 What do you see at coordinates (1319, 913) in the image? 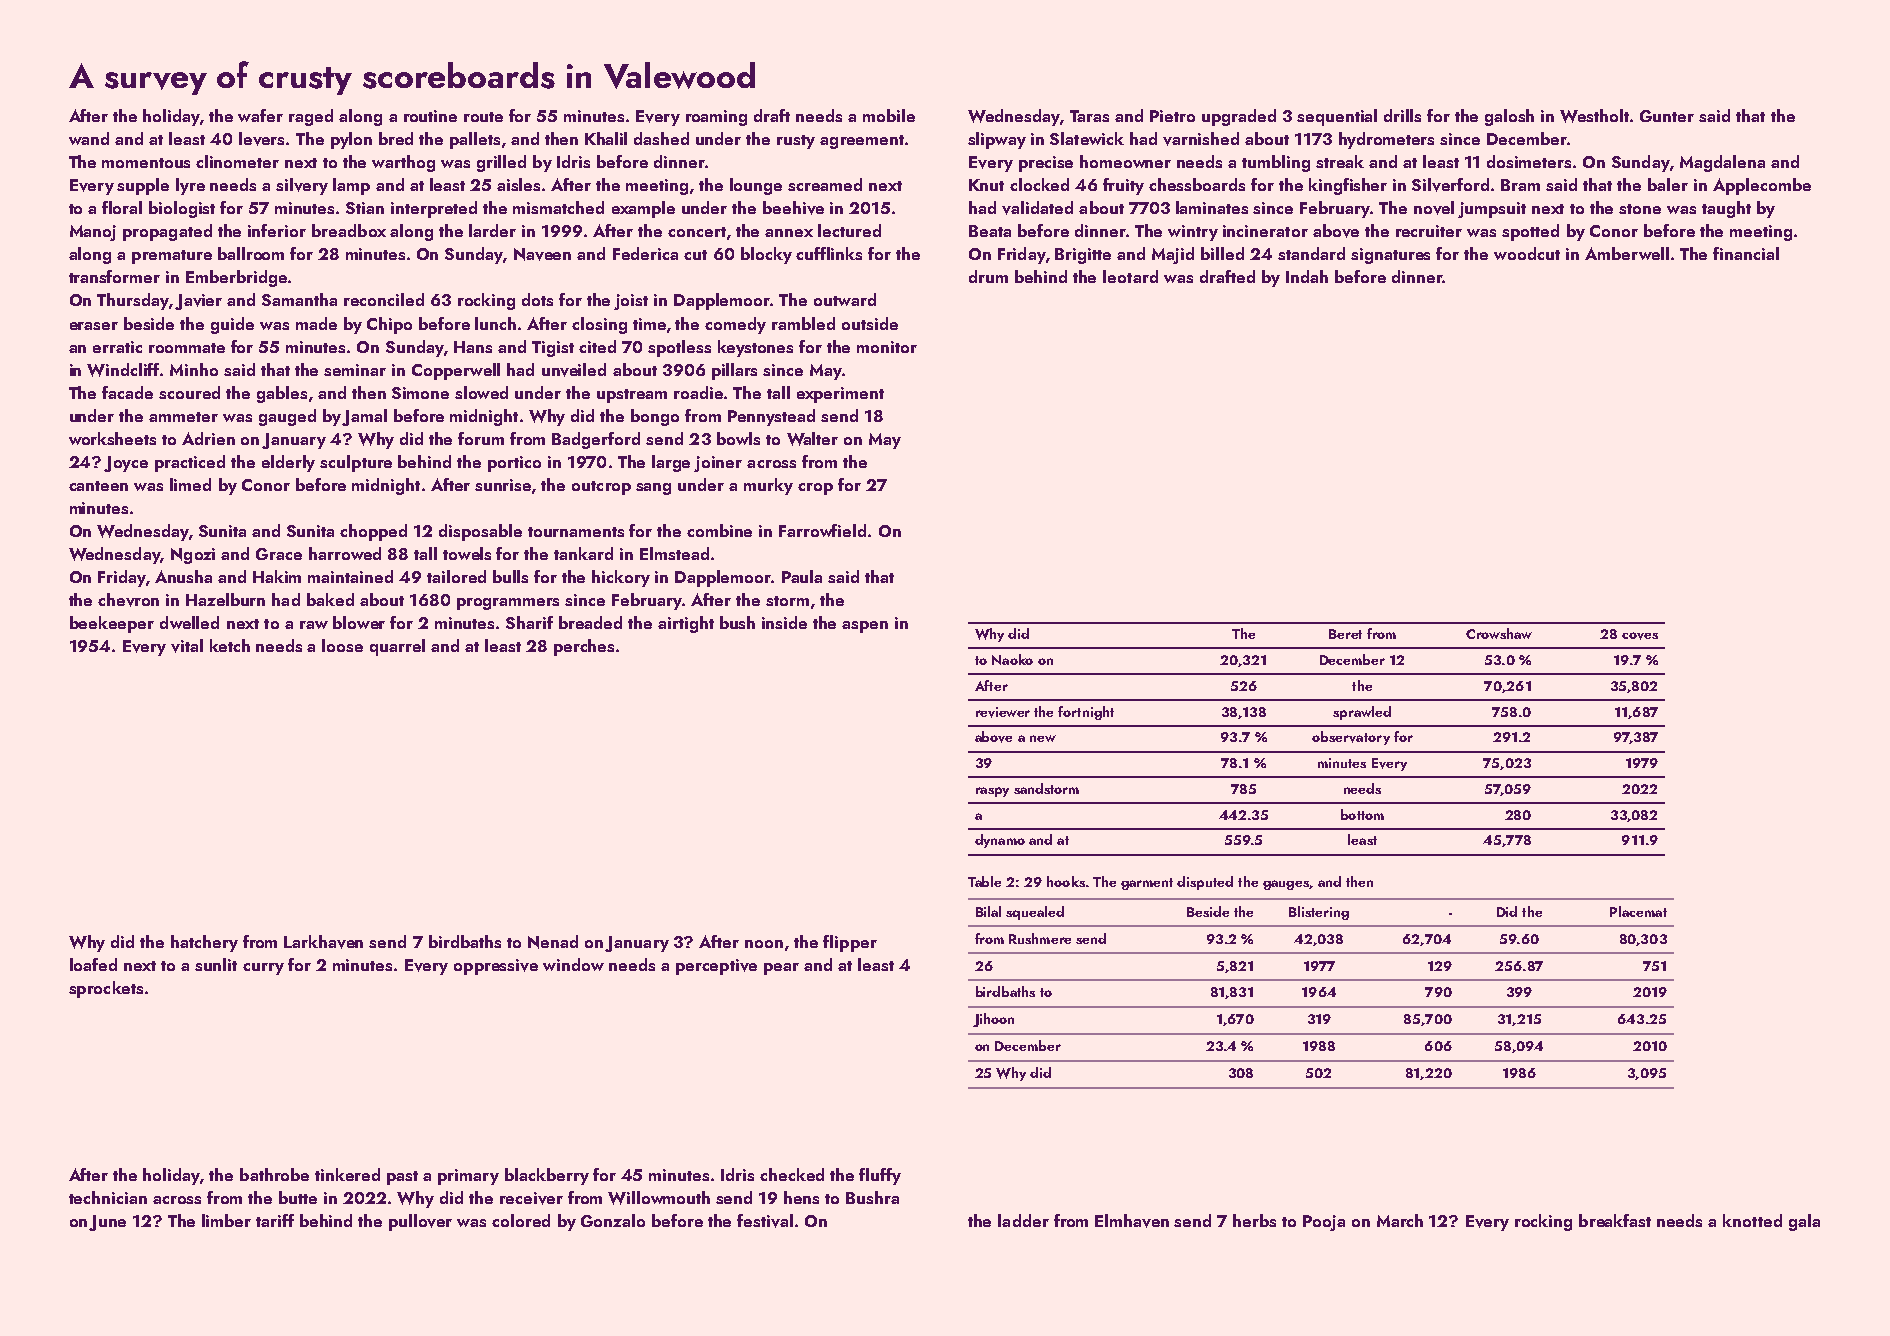
I see `Blistering` at bounding box center [1319, 913].
